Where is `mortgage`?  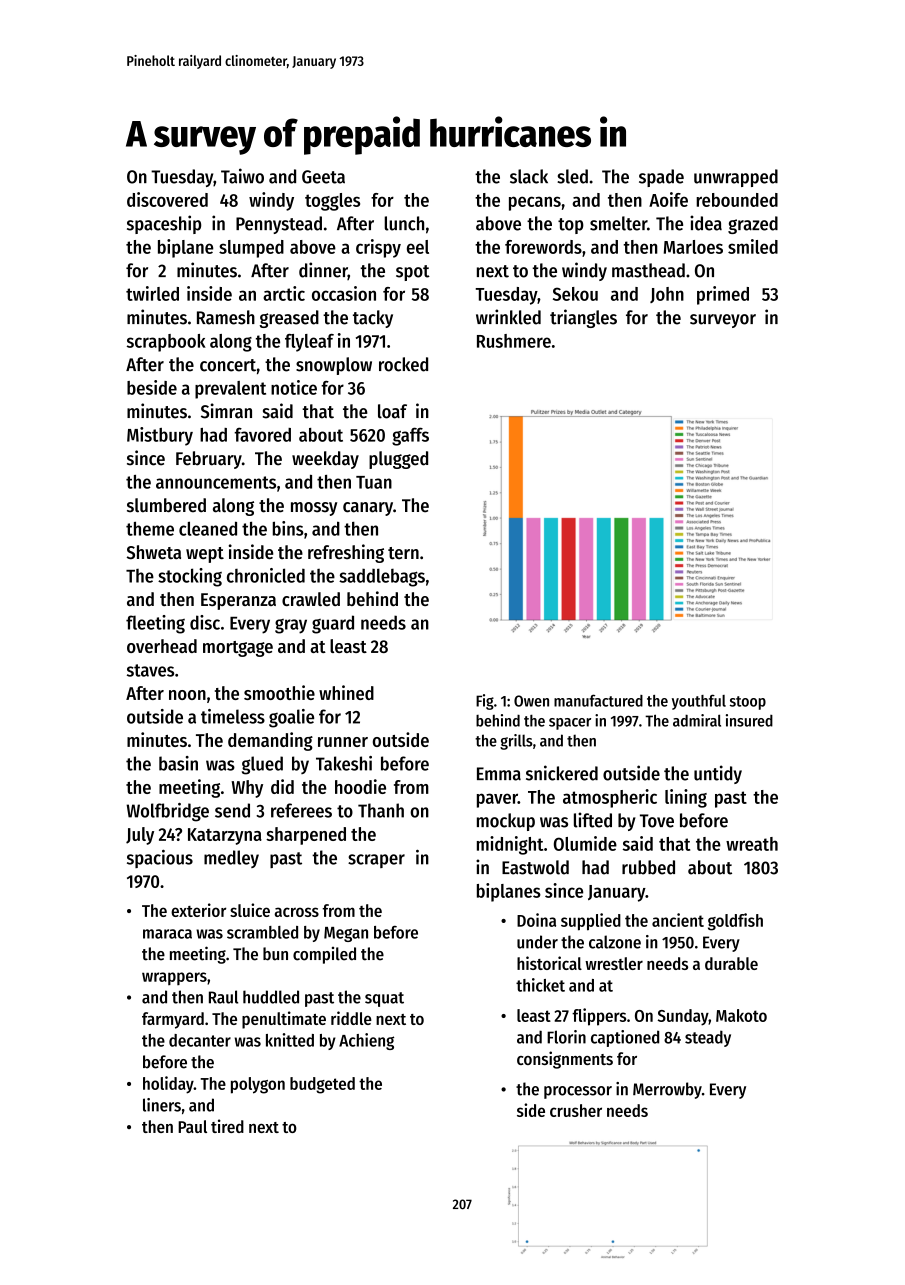 mortgage is located at coordinates (238, 649).
